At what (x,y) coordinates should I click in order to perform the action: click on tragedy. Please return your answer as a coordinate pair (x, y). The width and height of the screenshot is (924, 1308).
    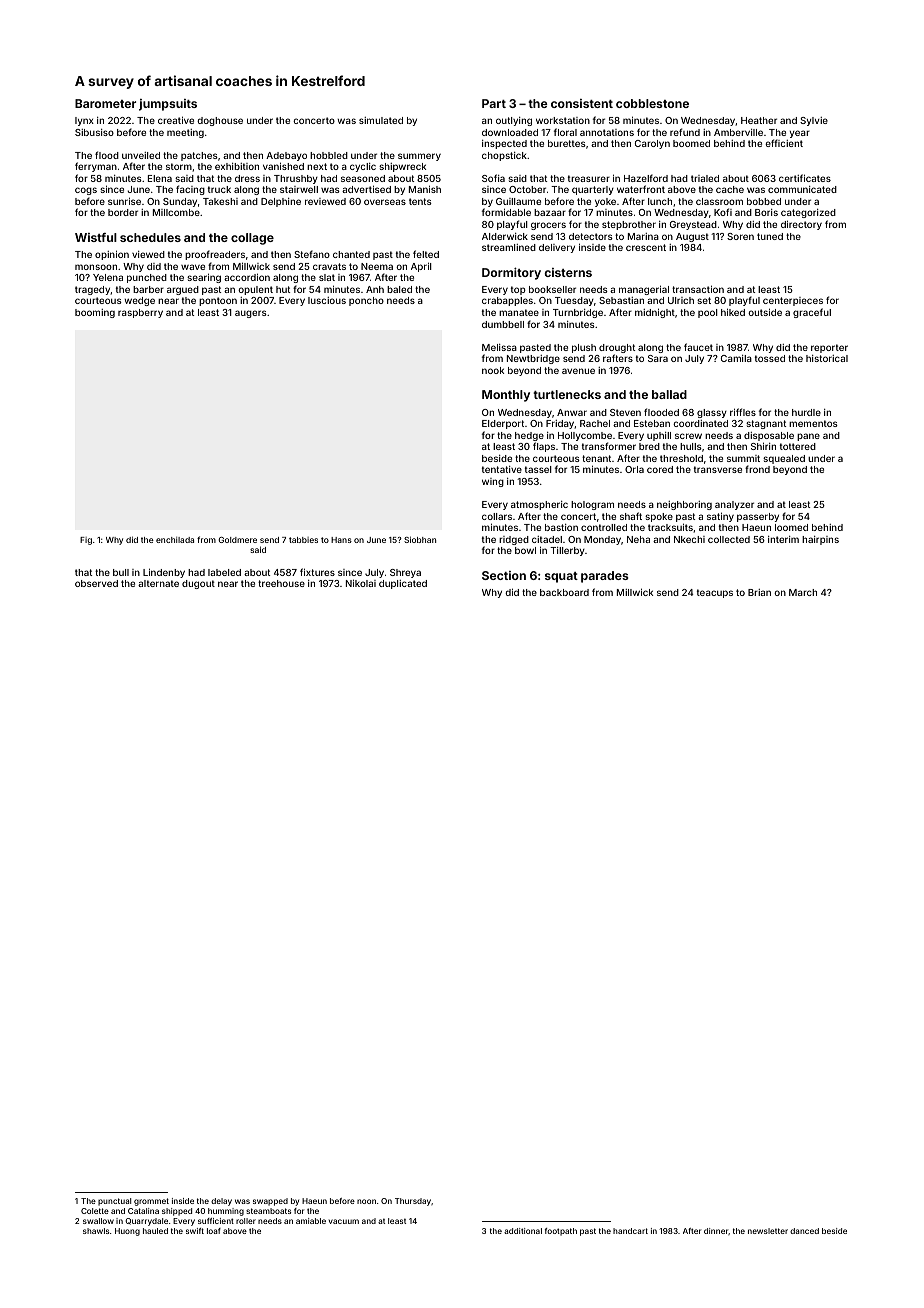
    Looking at the image, I should click on (93, 290).
